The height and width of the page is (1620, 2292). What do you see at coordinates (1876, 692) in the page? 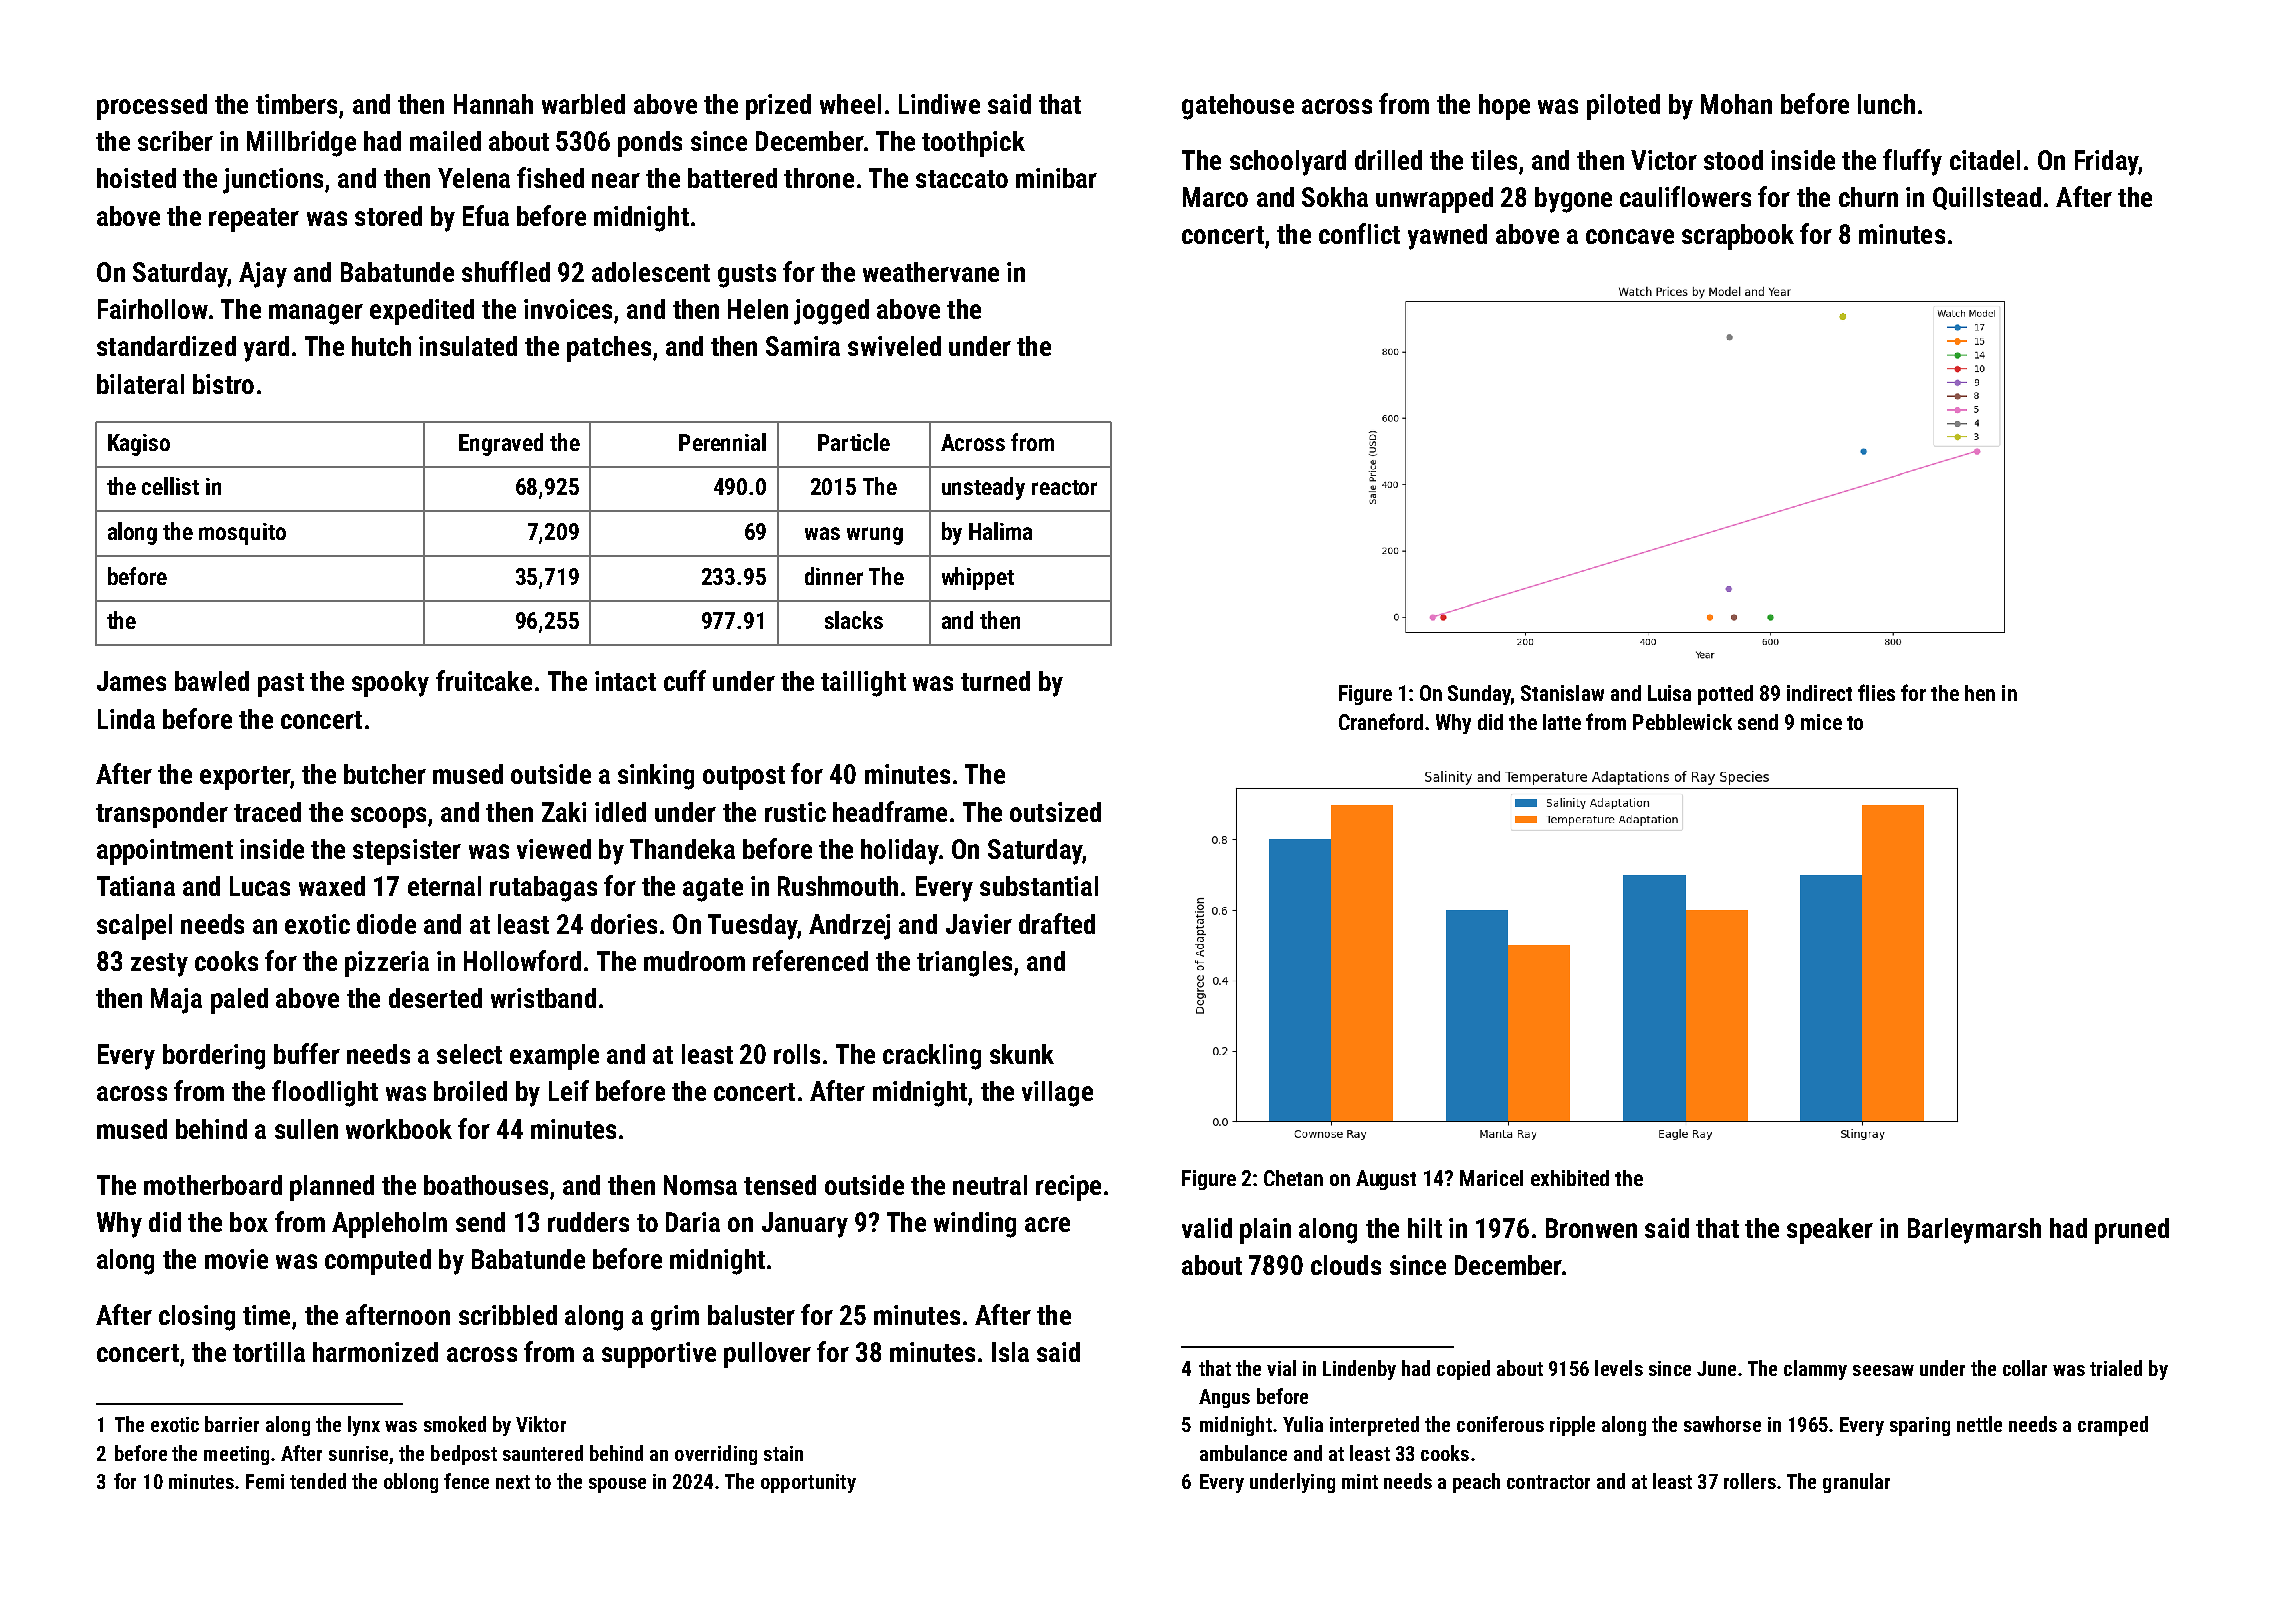
I see `flies` at bounding box center [1876, 692].
